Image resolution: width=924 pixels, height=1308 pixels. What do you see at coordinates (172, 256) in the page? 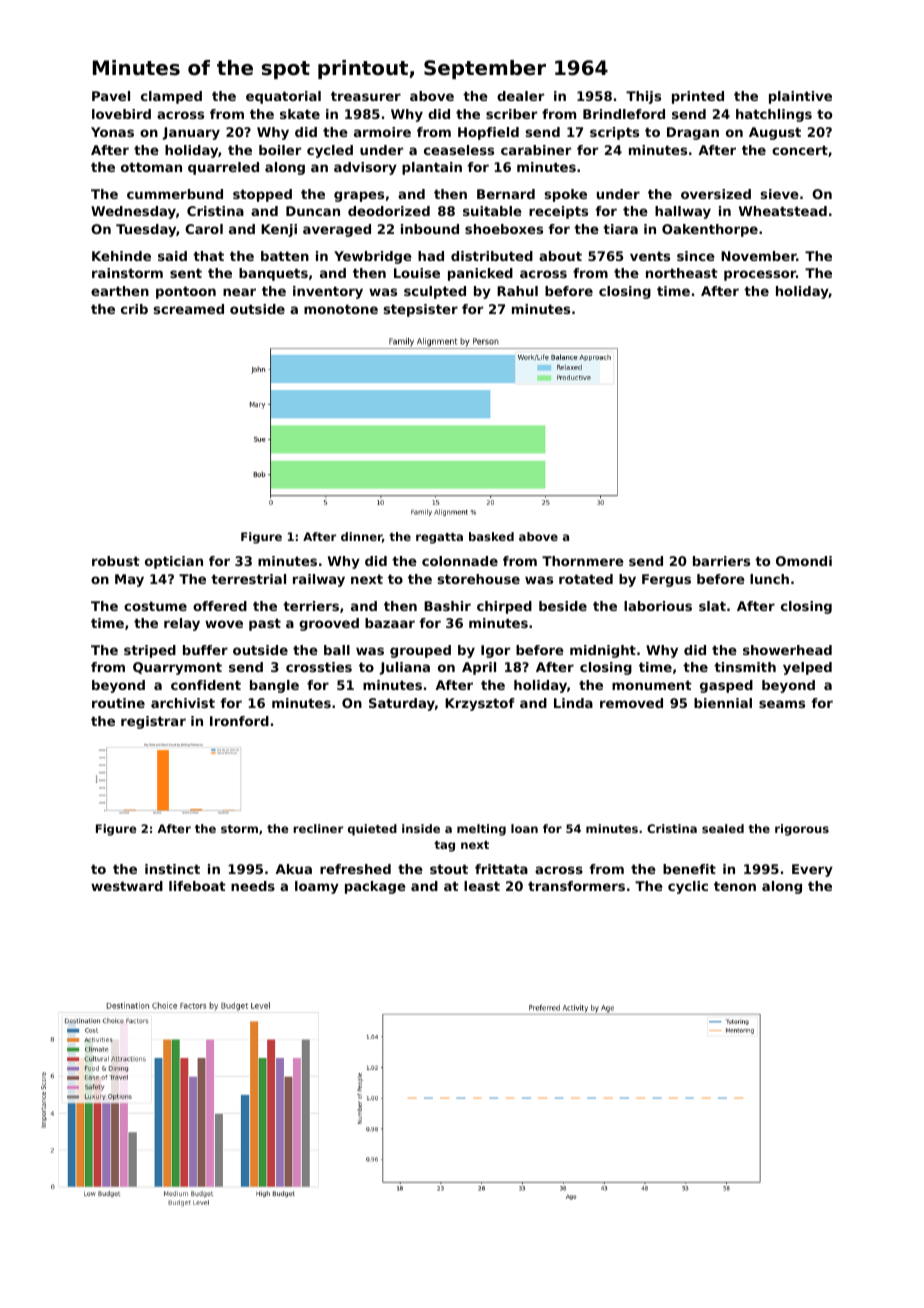
I see `said` at bounding box center [172, 256].
